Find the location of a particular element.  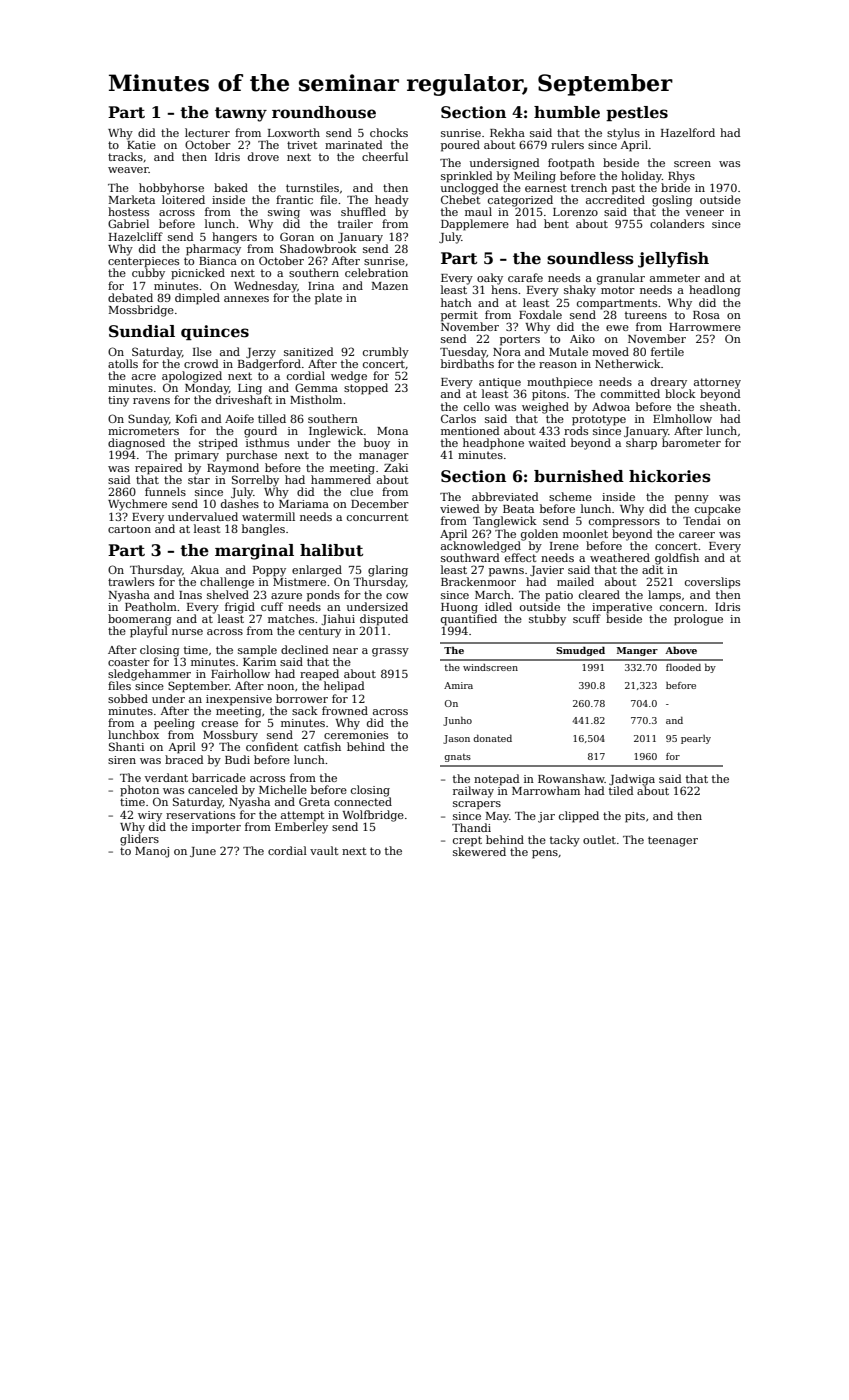

sheath is located at coordinates (718, 406).
